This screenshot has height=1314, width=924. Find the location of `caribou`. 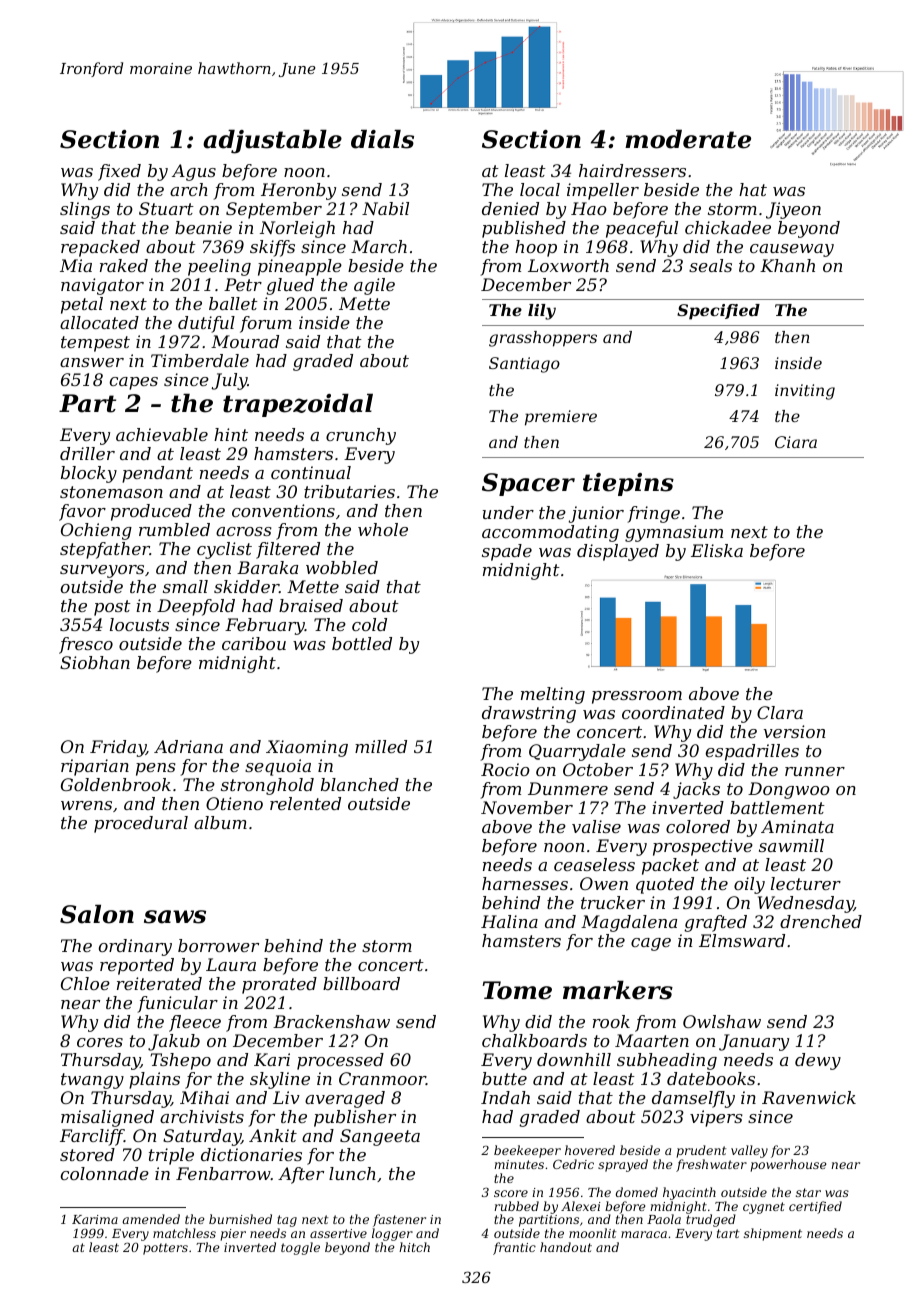

caribou is located at coordinates (254, 643).
